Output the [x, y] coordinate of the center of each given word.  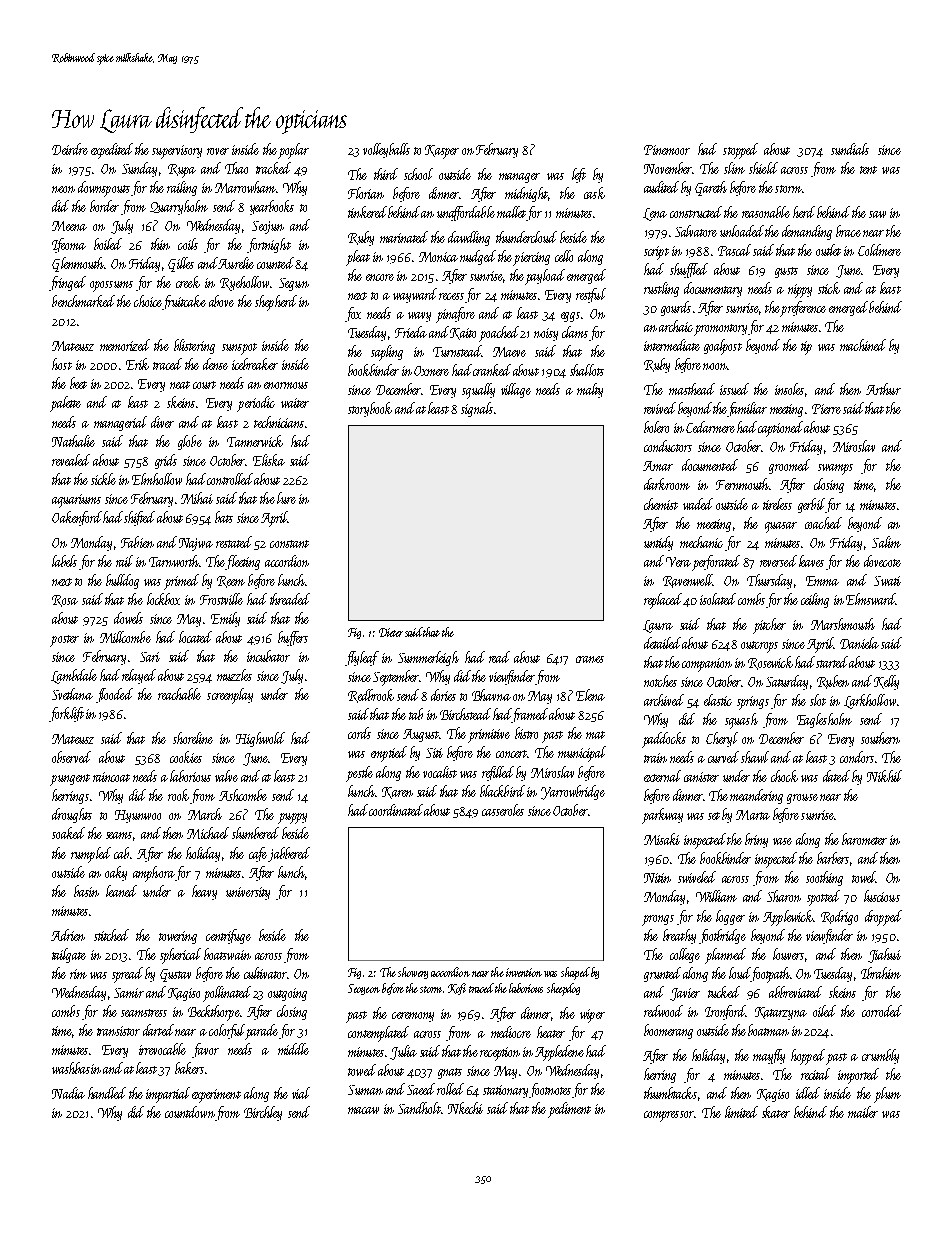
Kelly [886, 682]
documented [710, 465]
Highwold [260, 739]
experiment [216, 1096]
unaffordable [466, 213]
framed [530, 715]
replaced [663, 601]
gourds [676, 308]
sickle [103, 479]
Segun [294, 284]
